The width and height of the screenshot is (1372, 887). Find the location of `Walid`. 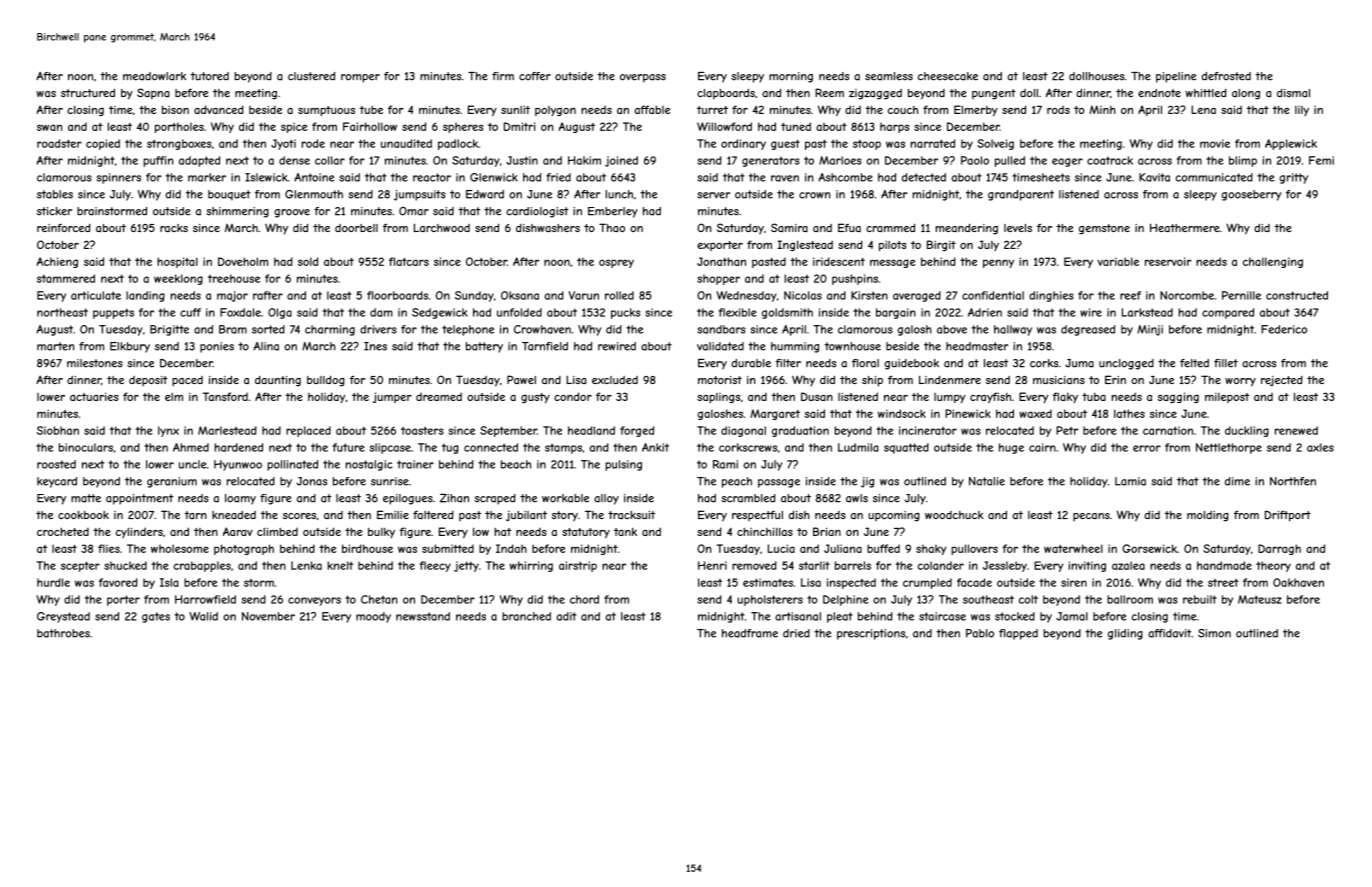

Walid is located at coordinates (203, 616).
